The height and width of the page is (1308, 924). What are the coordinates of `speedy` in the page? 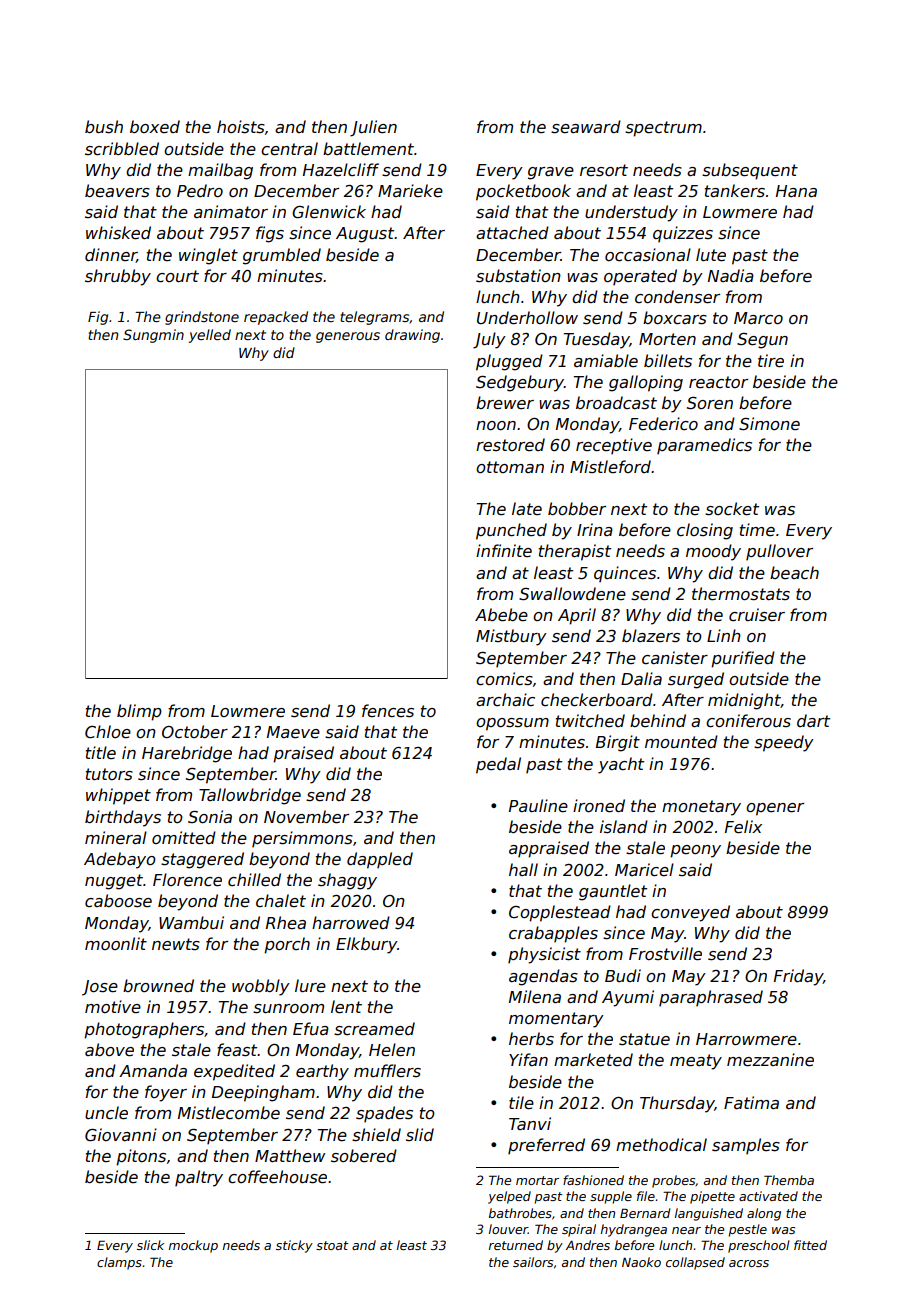 It's located at (784, 743).
